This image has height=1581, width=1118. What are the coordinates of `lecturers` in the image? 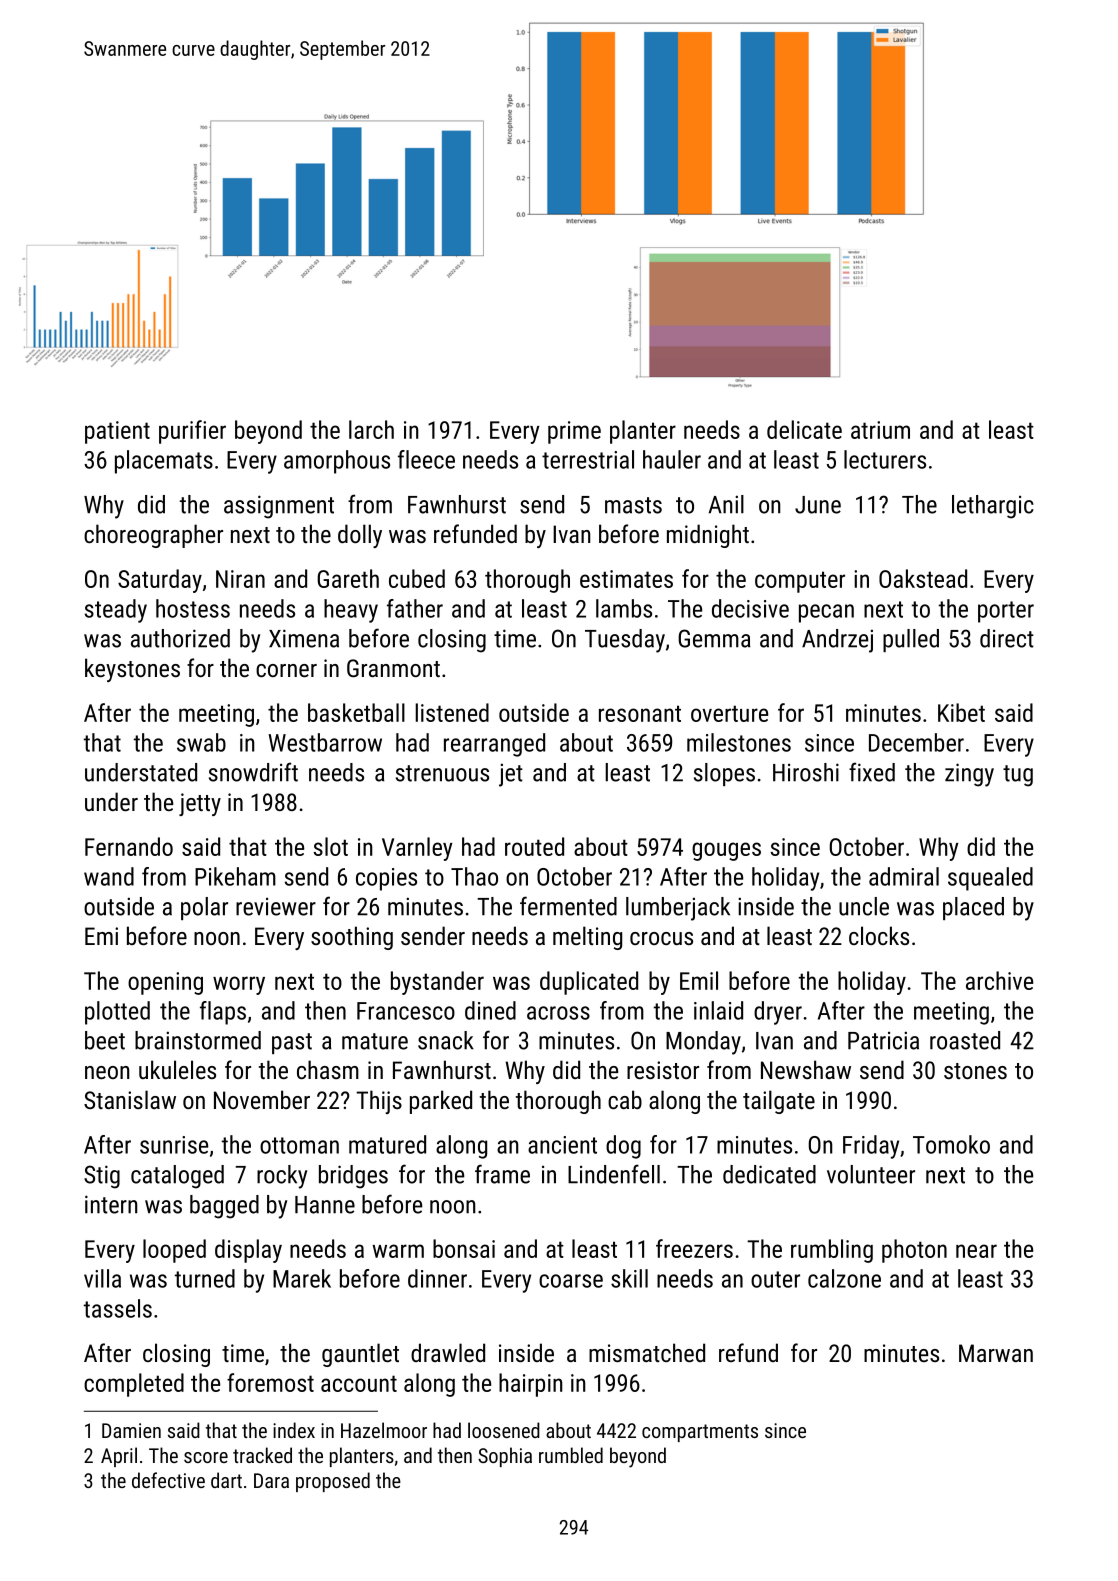 It's located at (885, 459).
